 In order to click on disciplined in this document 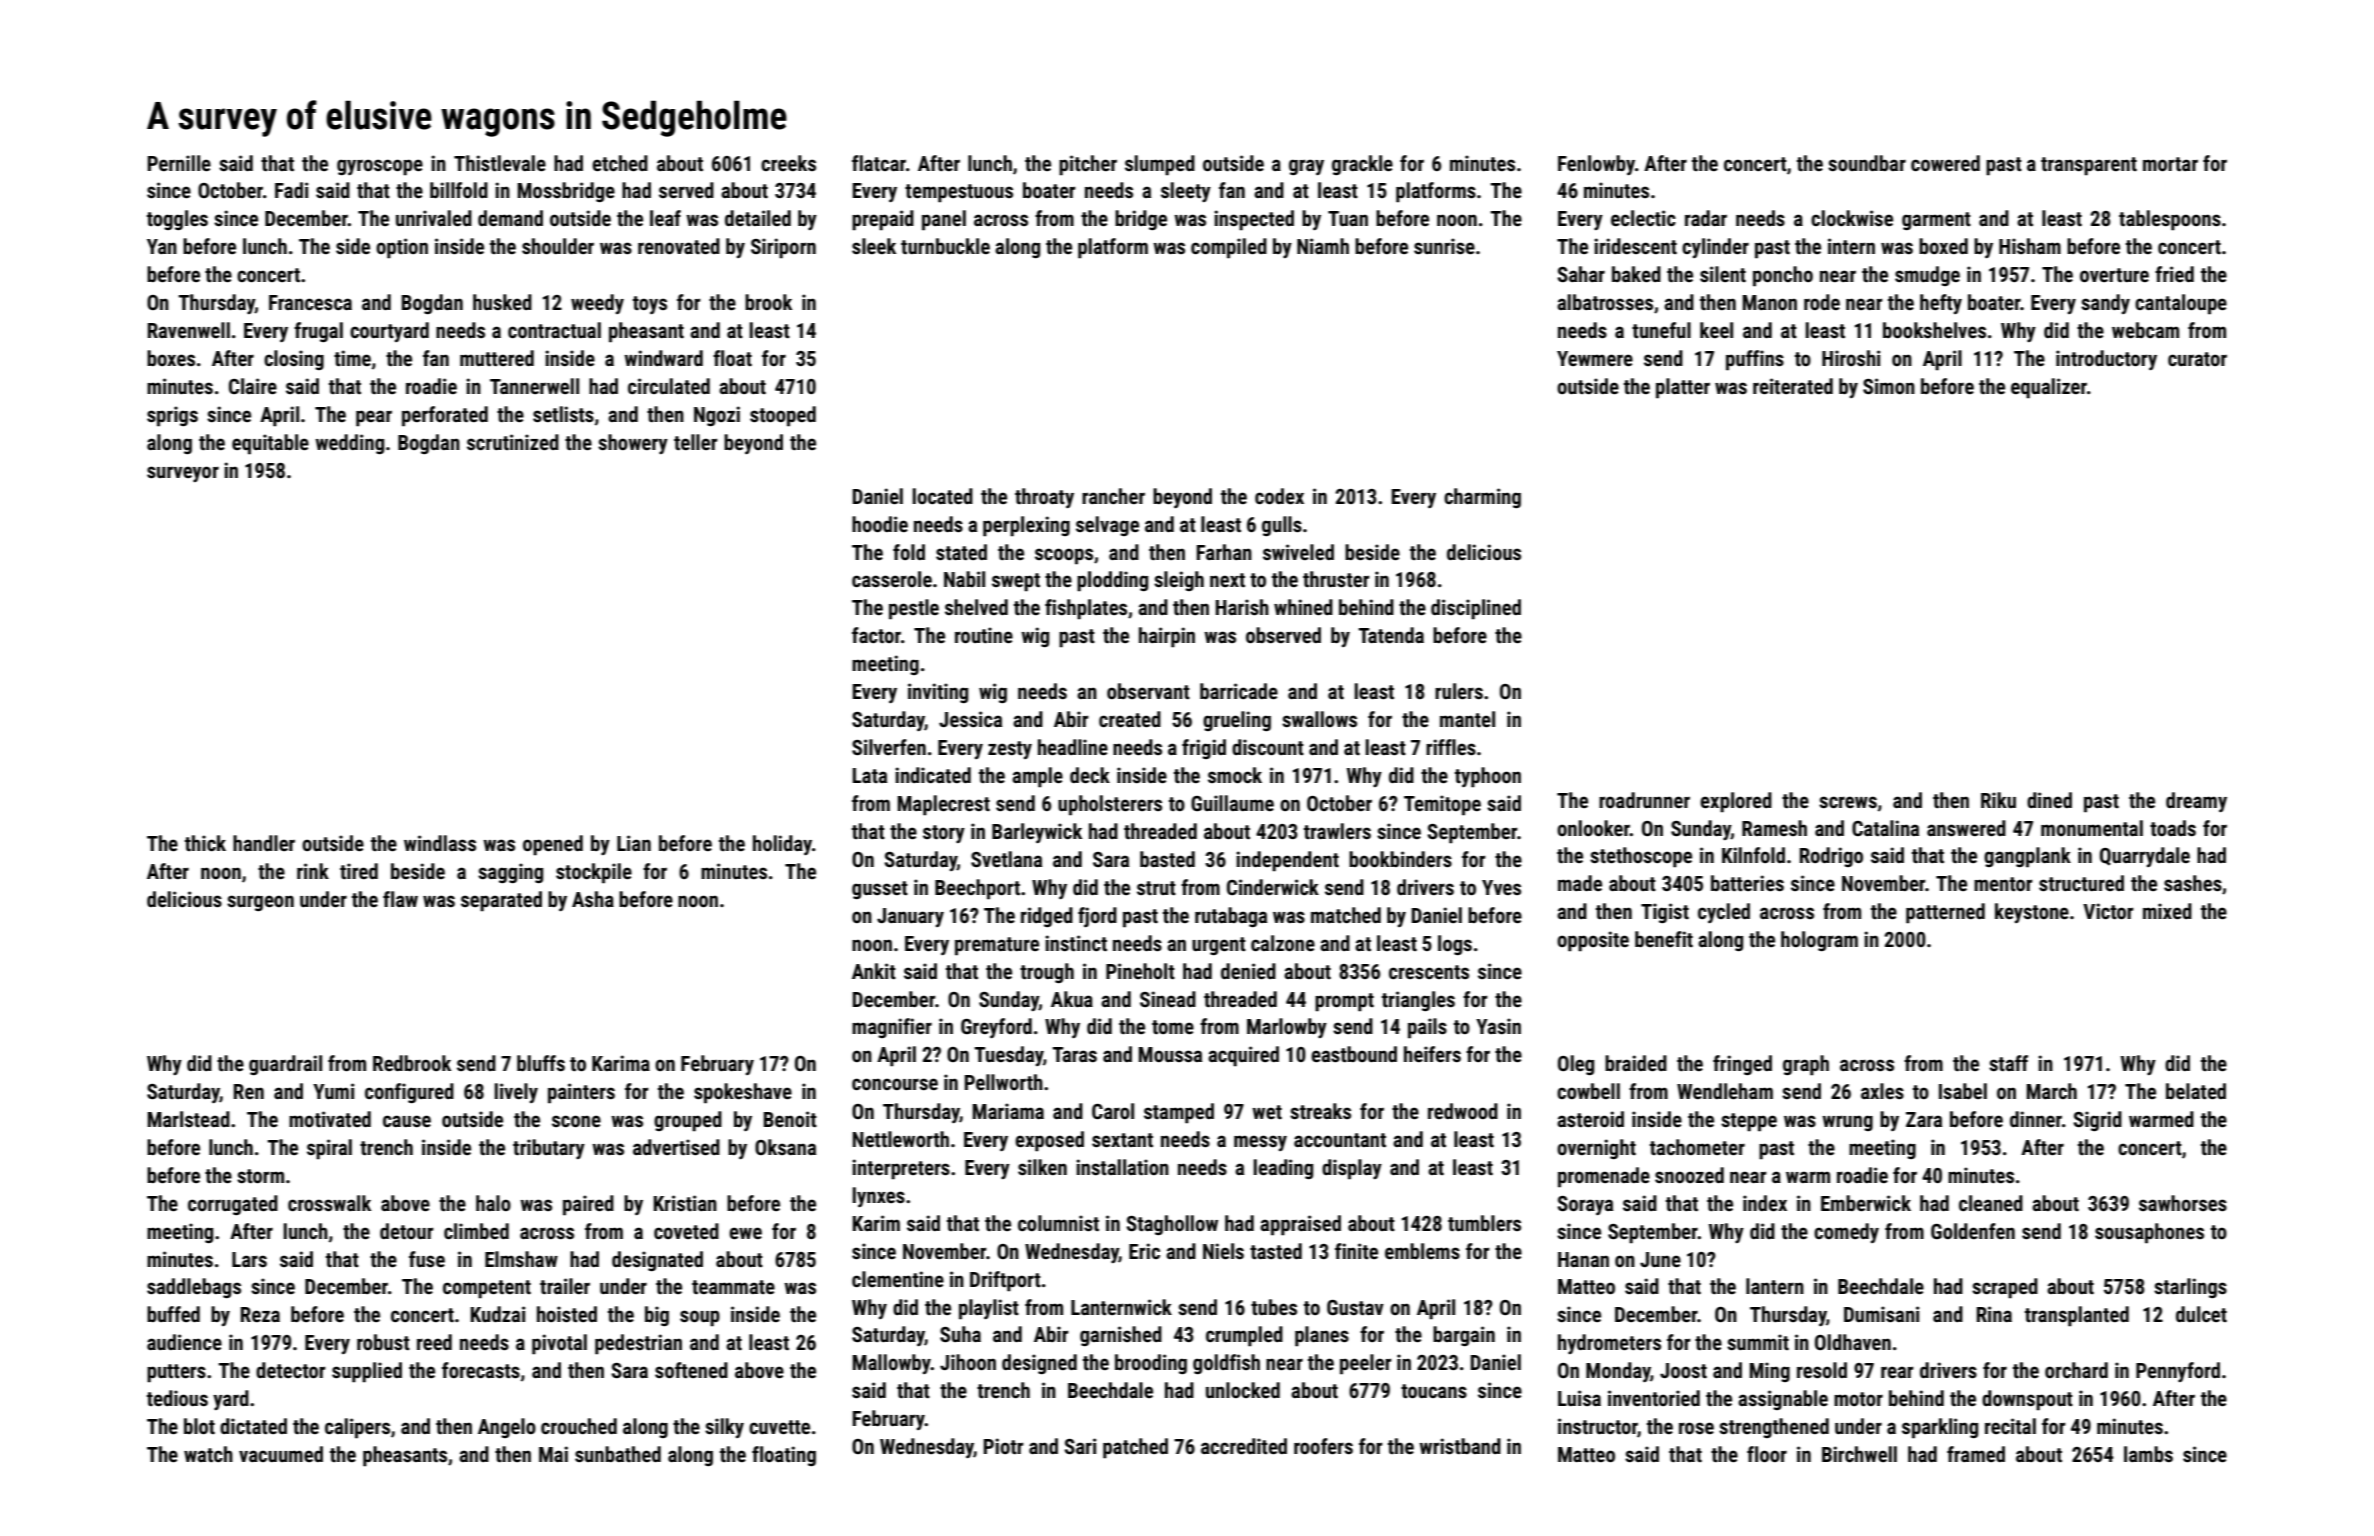, I will do `click(1476, 609)`.
